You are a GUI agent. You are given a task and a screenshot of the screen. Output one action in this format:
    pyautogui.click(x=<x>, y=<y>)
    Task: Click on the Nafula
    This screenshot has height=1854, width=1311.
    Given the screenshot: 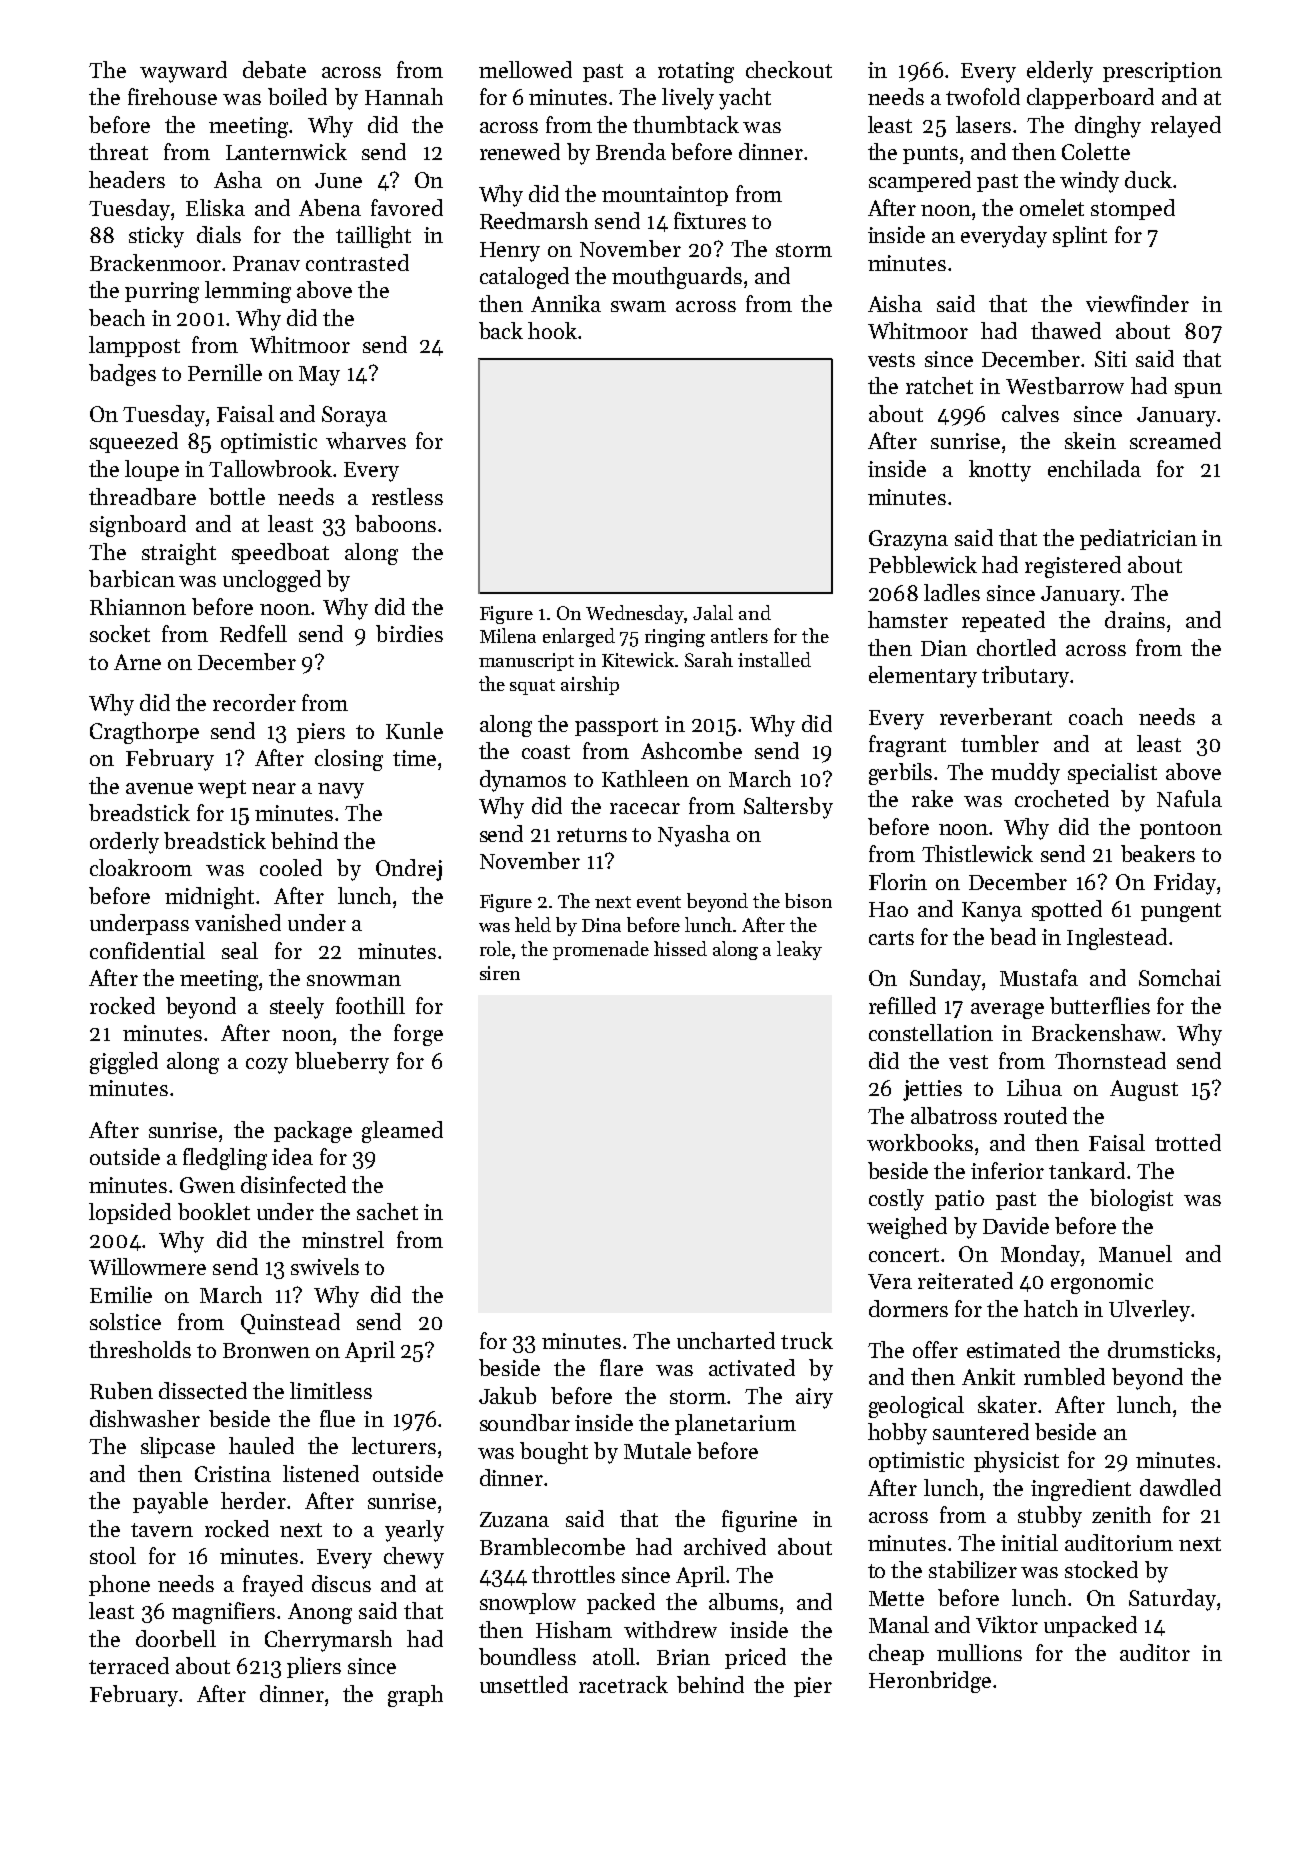 What is the action you would take?
    pyautogui.click(x=1189, y=798)
